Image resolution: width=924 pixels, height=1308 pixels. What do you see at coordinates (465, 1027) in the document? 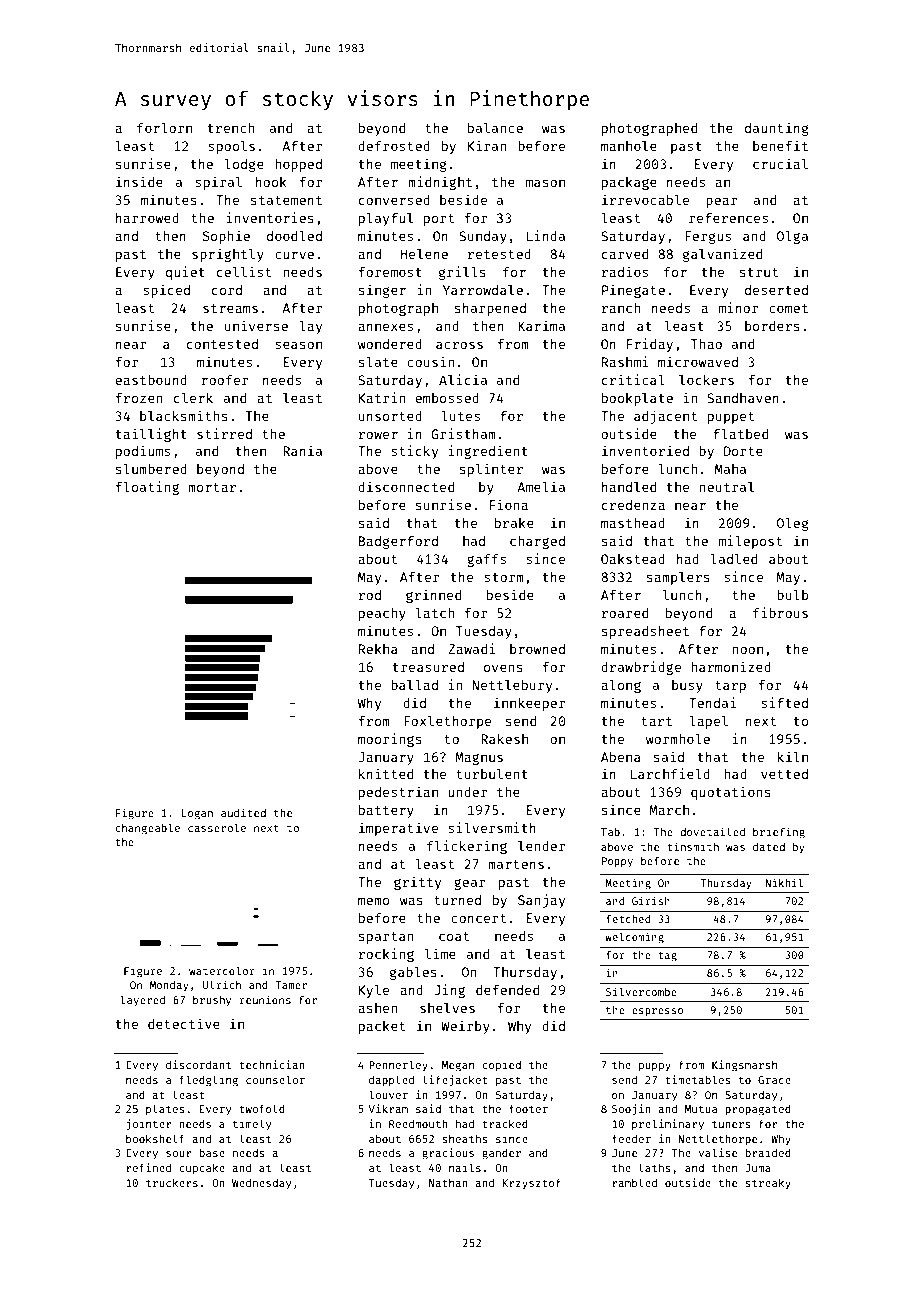
I see `Weirby` at bounding box center [465, 1027].
